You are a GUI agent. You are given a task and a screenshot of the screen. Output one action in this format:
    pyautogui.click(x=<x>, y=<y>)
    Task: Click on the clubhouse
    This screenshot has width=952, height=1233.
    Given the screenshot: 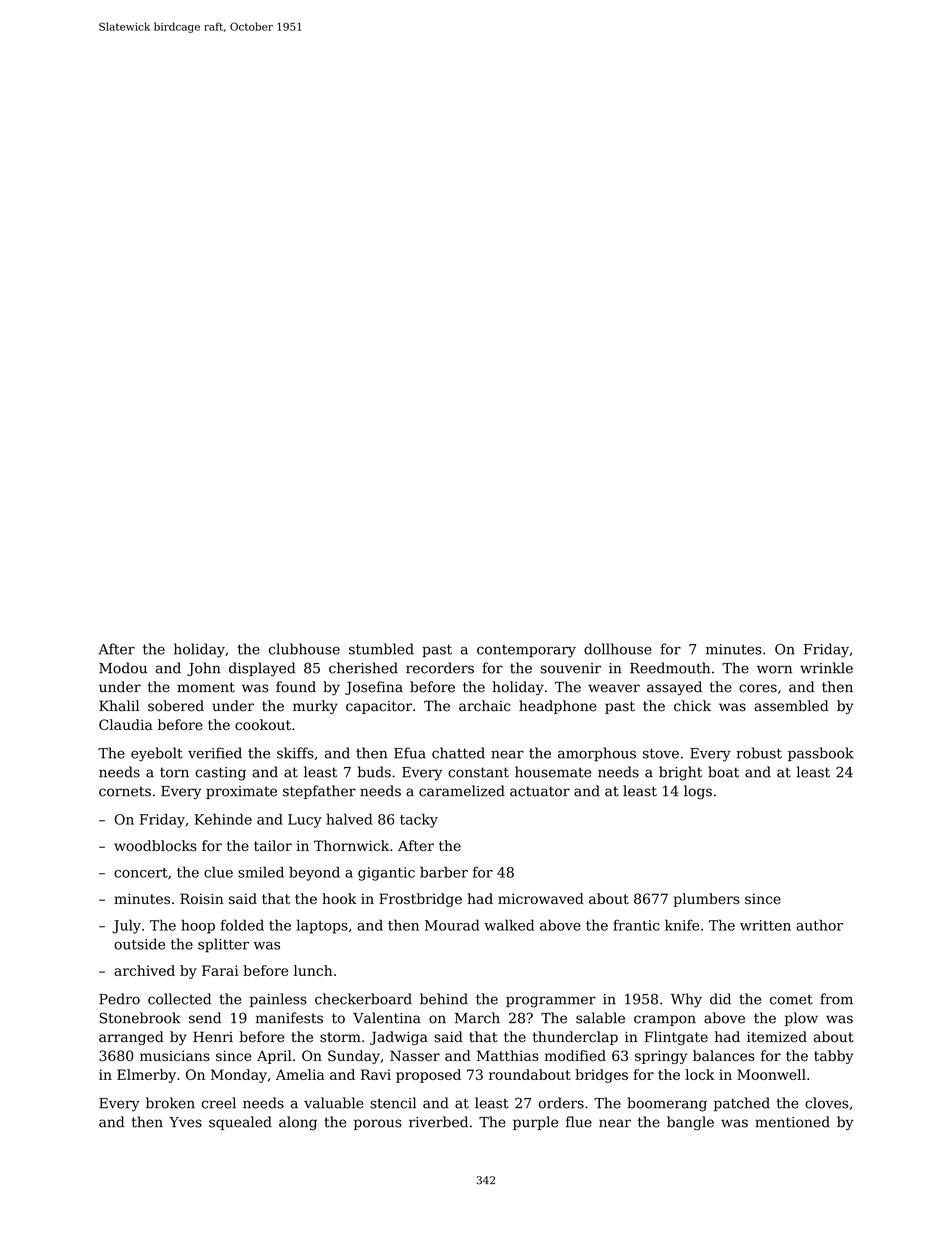 What is the action you would take?
    pyautogui.click(x=304, y=649)
